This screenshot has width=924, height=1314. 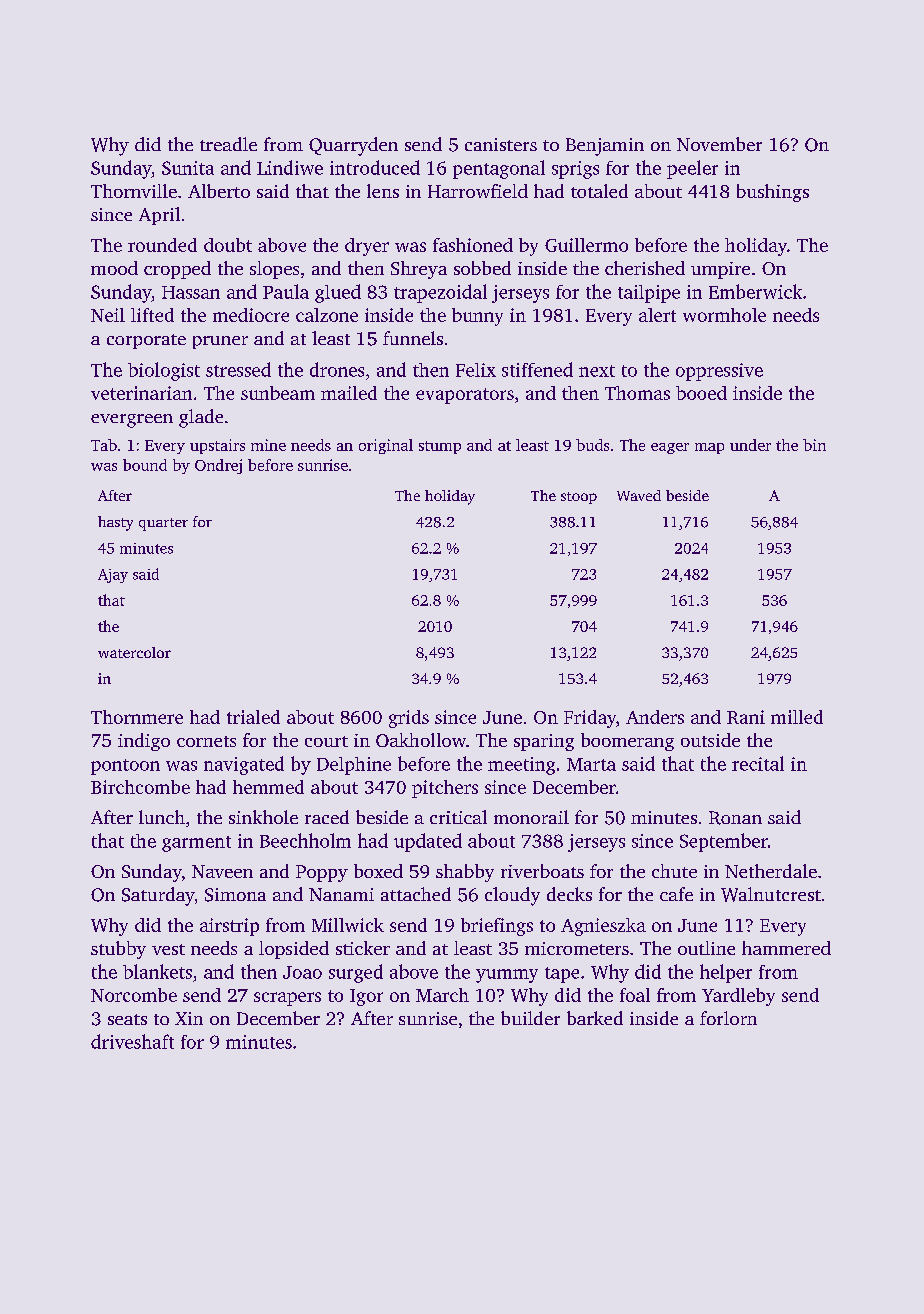 What do you see at coordinates (719, 144) in the screenshot?
I see `November` at bounding box center [719, 144].
